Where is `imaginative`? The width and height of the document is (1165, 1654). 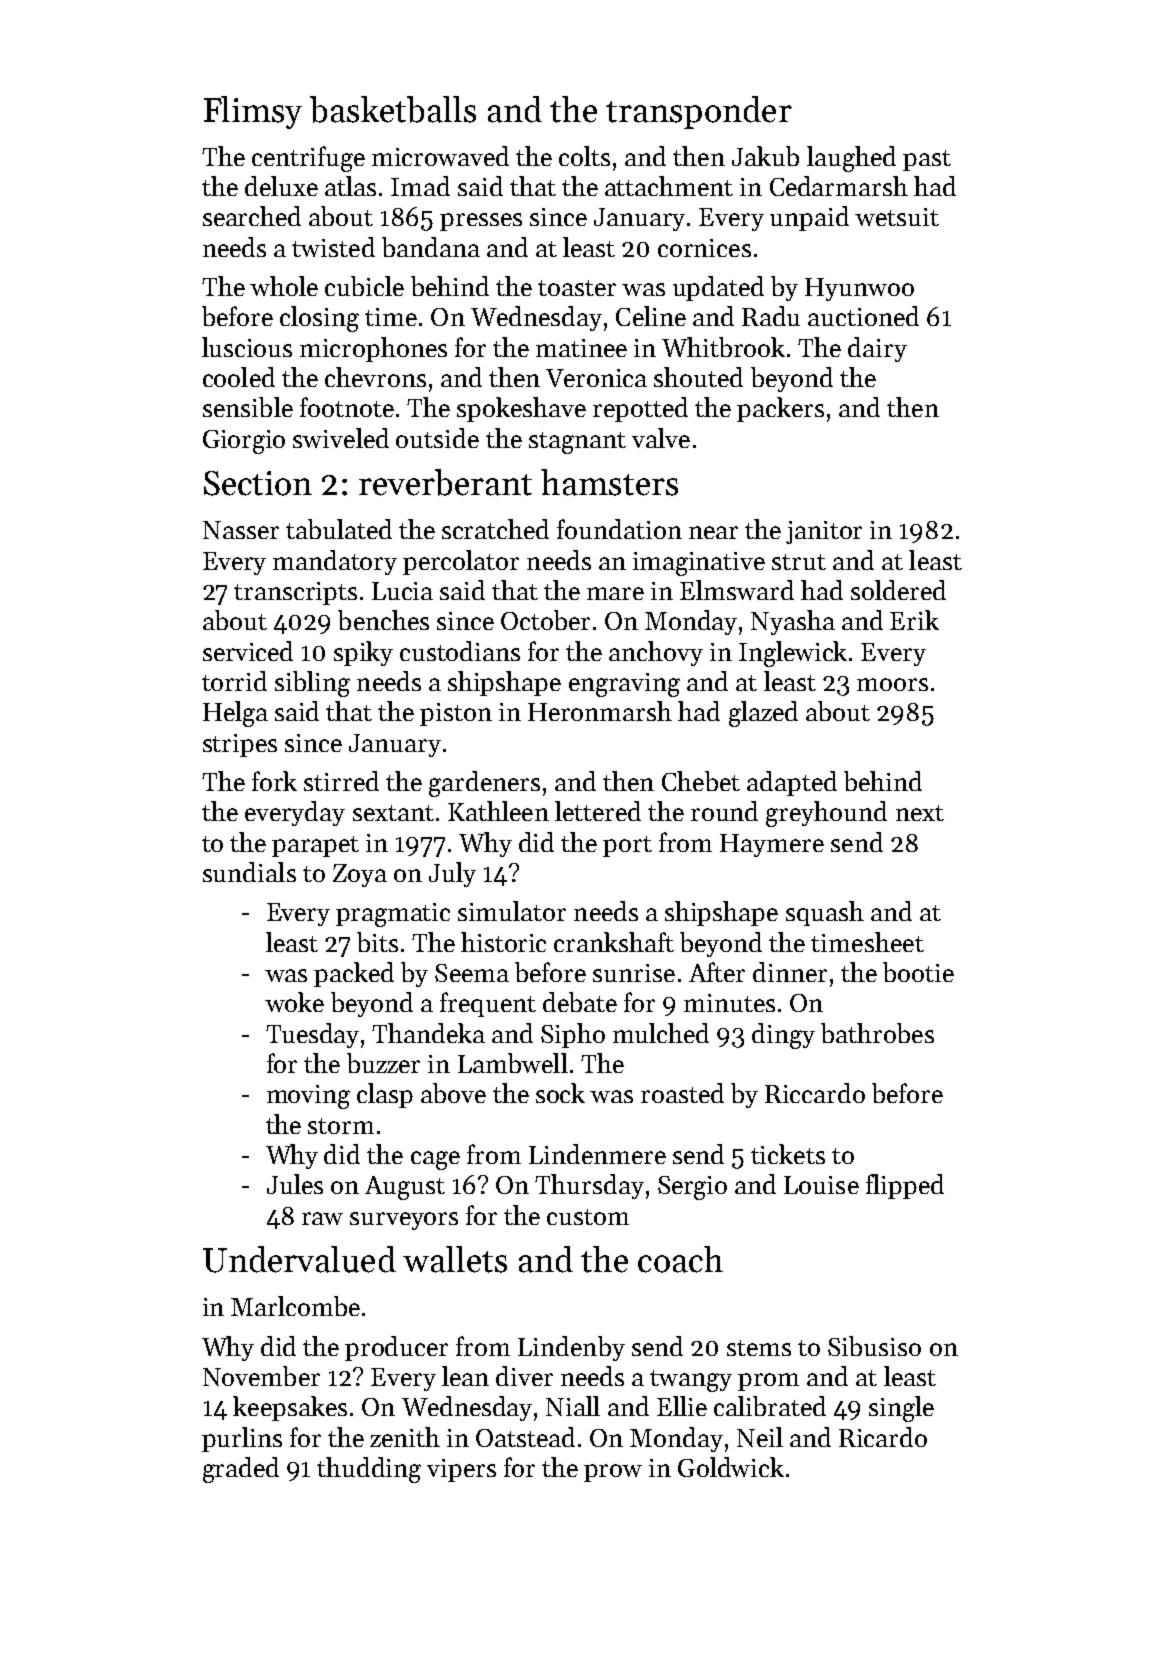
imaginative is located at coordinates (699, 564).
